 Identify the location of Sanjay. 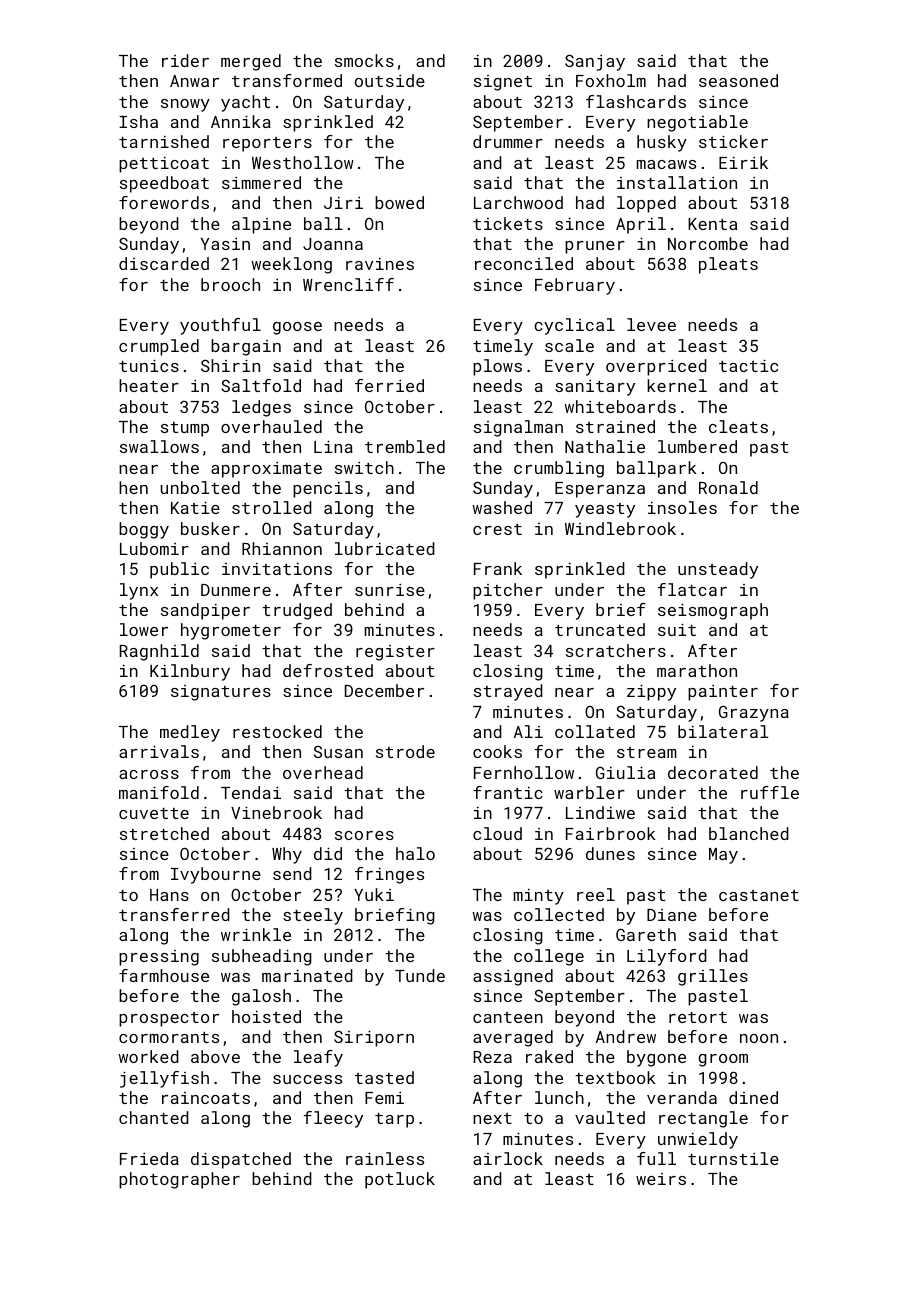
(595, 62).
